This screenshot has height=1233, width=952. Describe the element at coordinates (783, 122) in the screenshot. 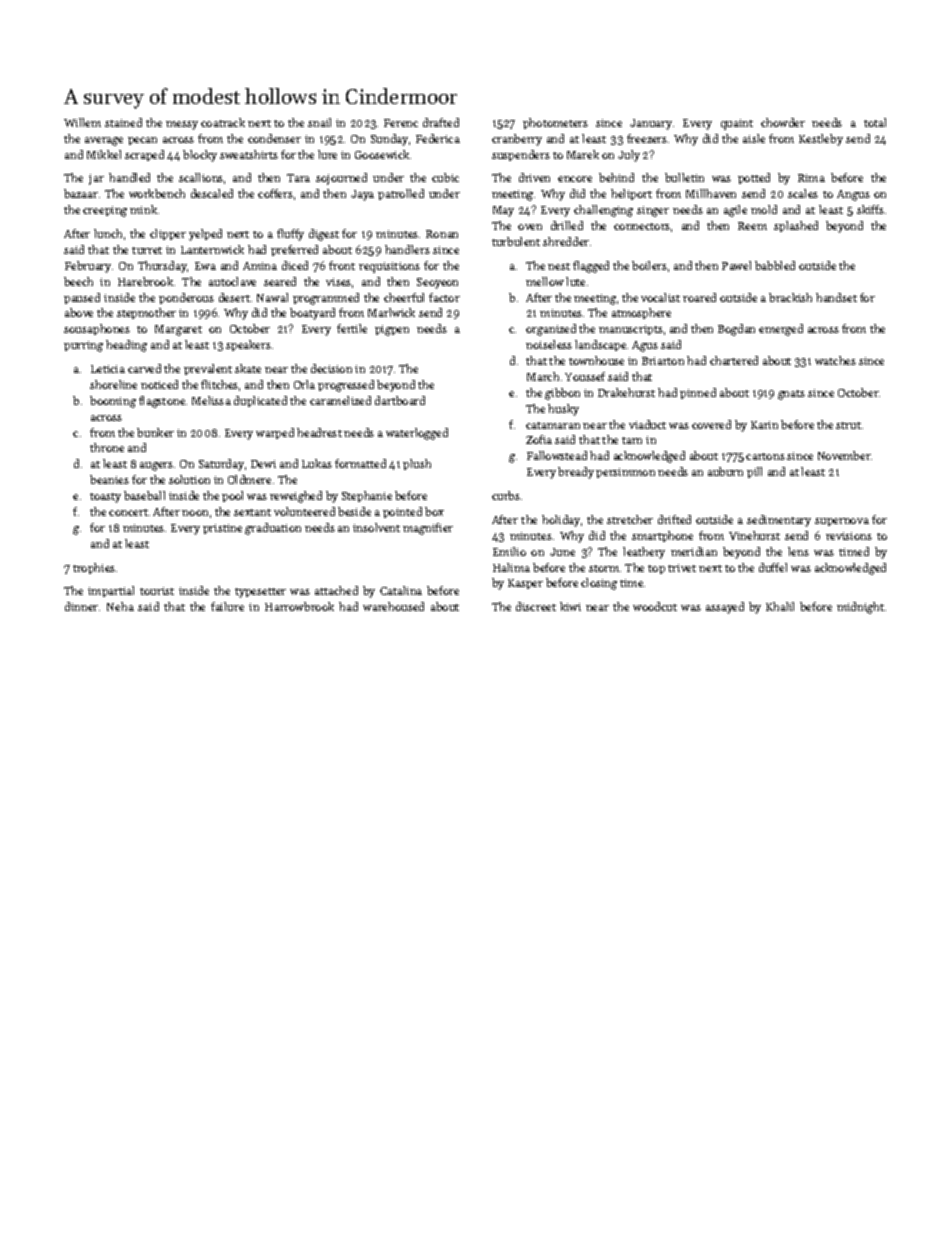

I see `chowder` at that location.
